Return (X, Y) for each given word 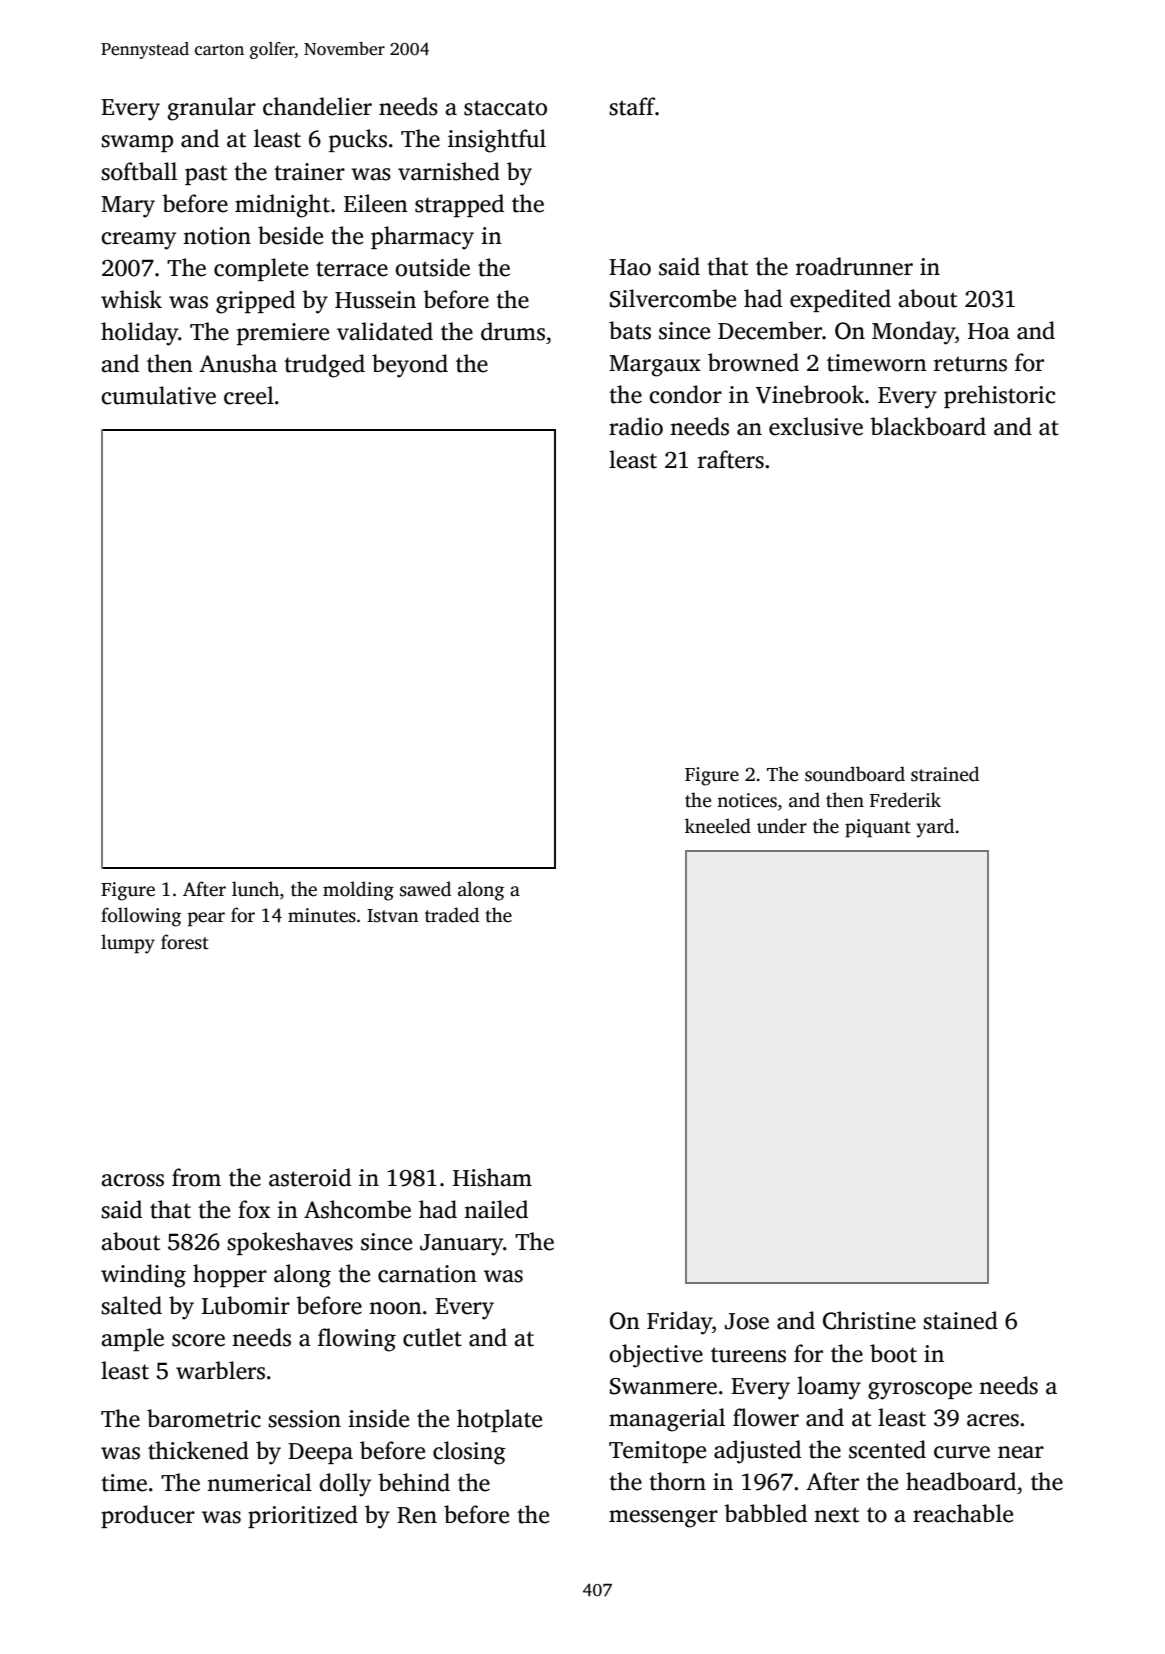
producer (148, 1516)
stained (960, 1320)
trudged (324, 366)
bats (630, 330)
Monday (913, 333)
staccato (505, 108)
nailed (496, 1209)
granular (212, 109)
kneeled (718, 826)
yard (935, 828)
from (196, 1177)
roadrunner (854, 266)
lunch (255, 889)
